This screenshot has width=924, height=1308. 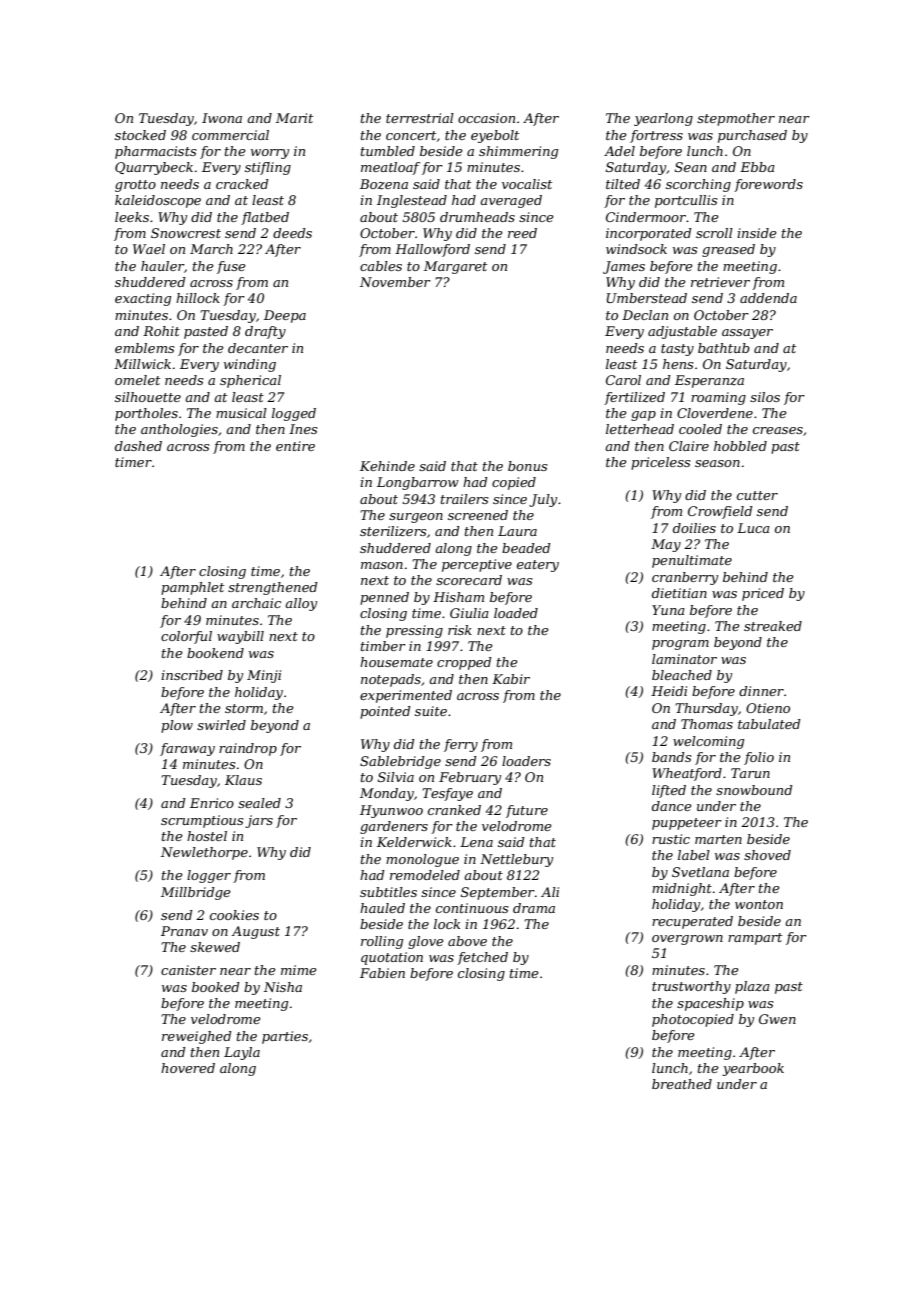 What do you see at coordinates (385, 712) in the screenshot?
I see `pointed` at bounding box center [385, 712].
